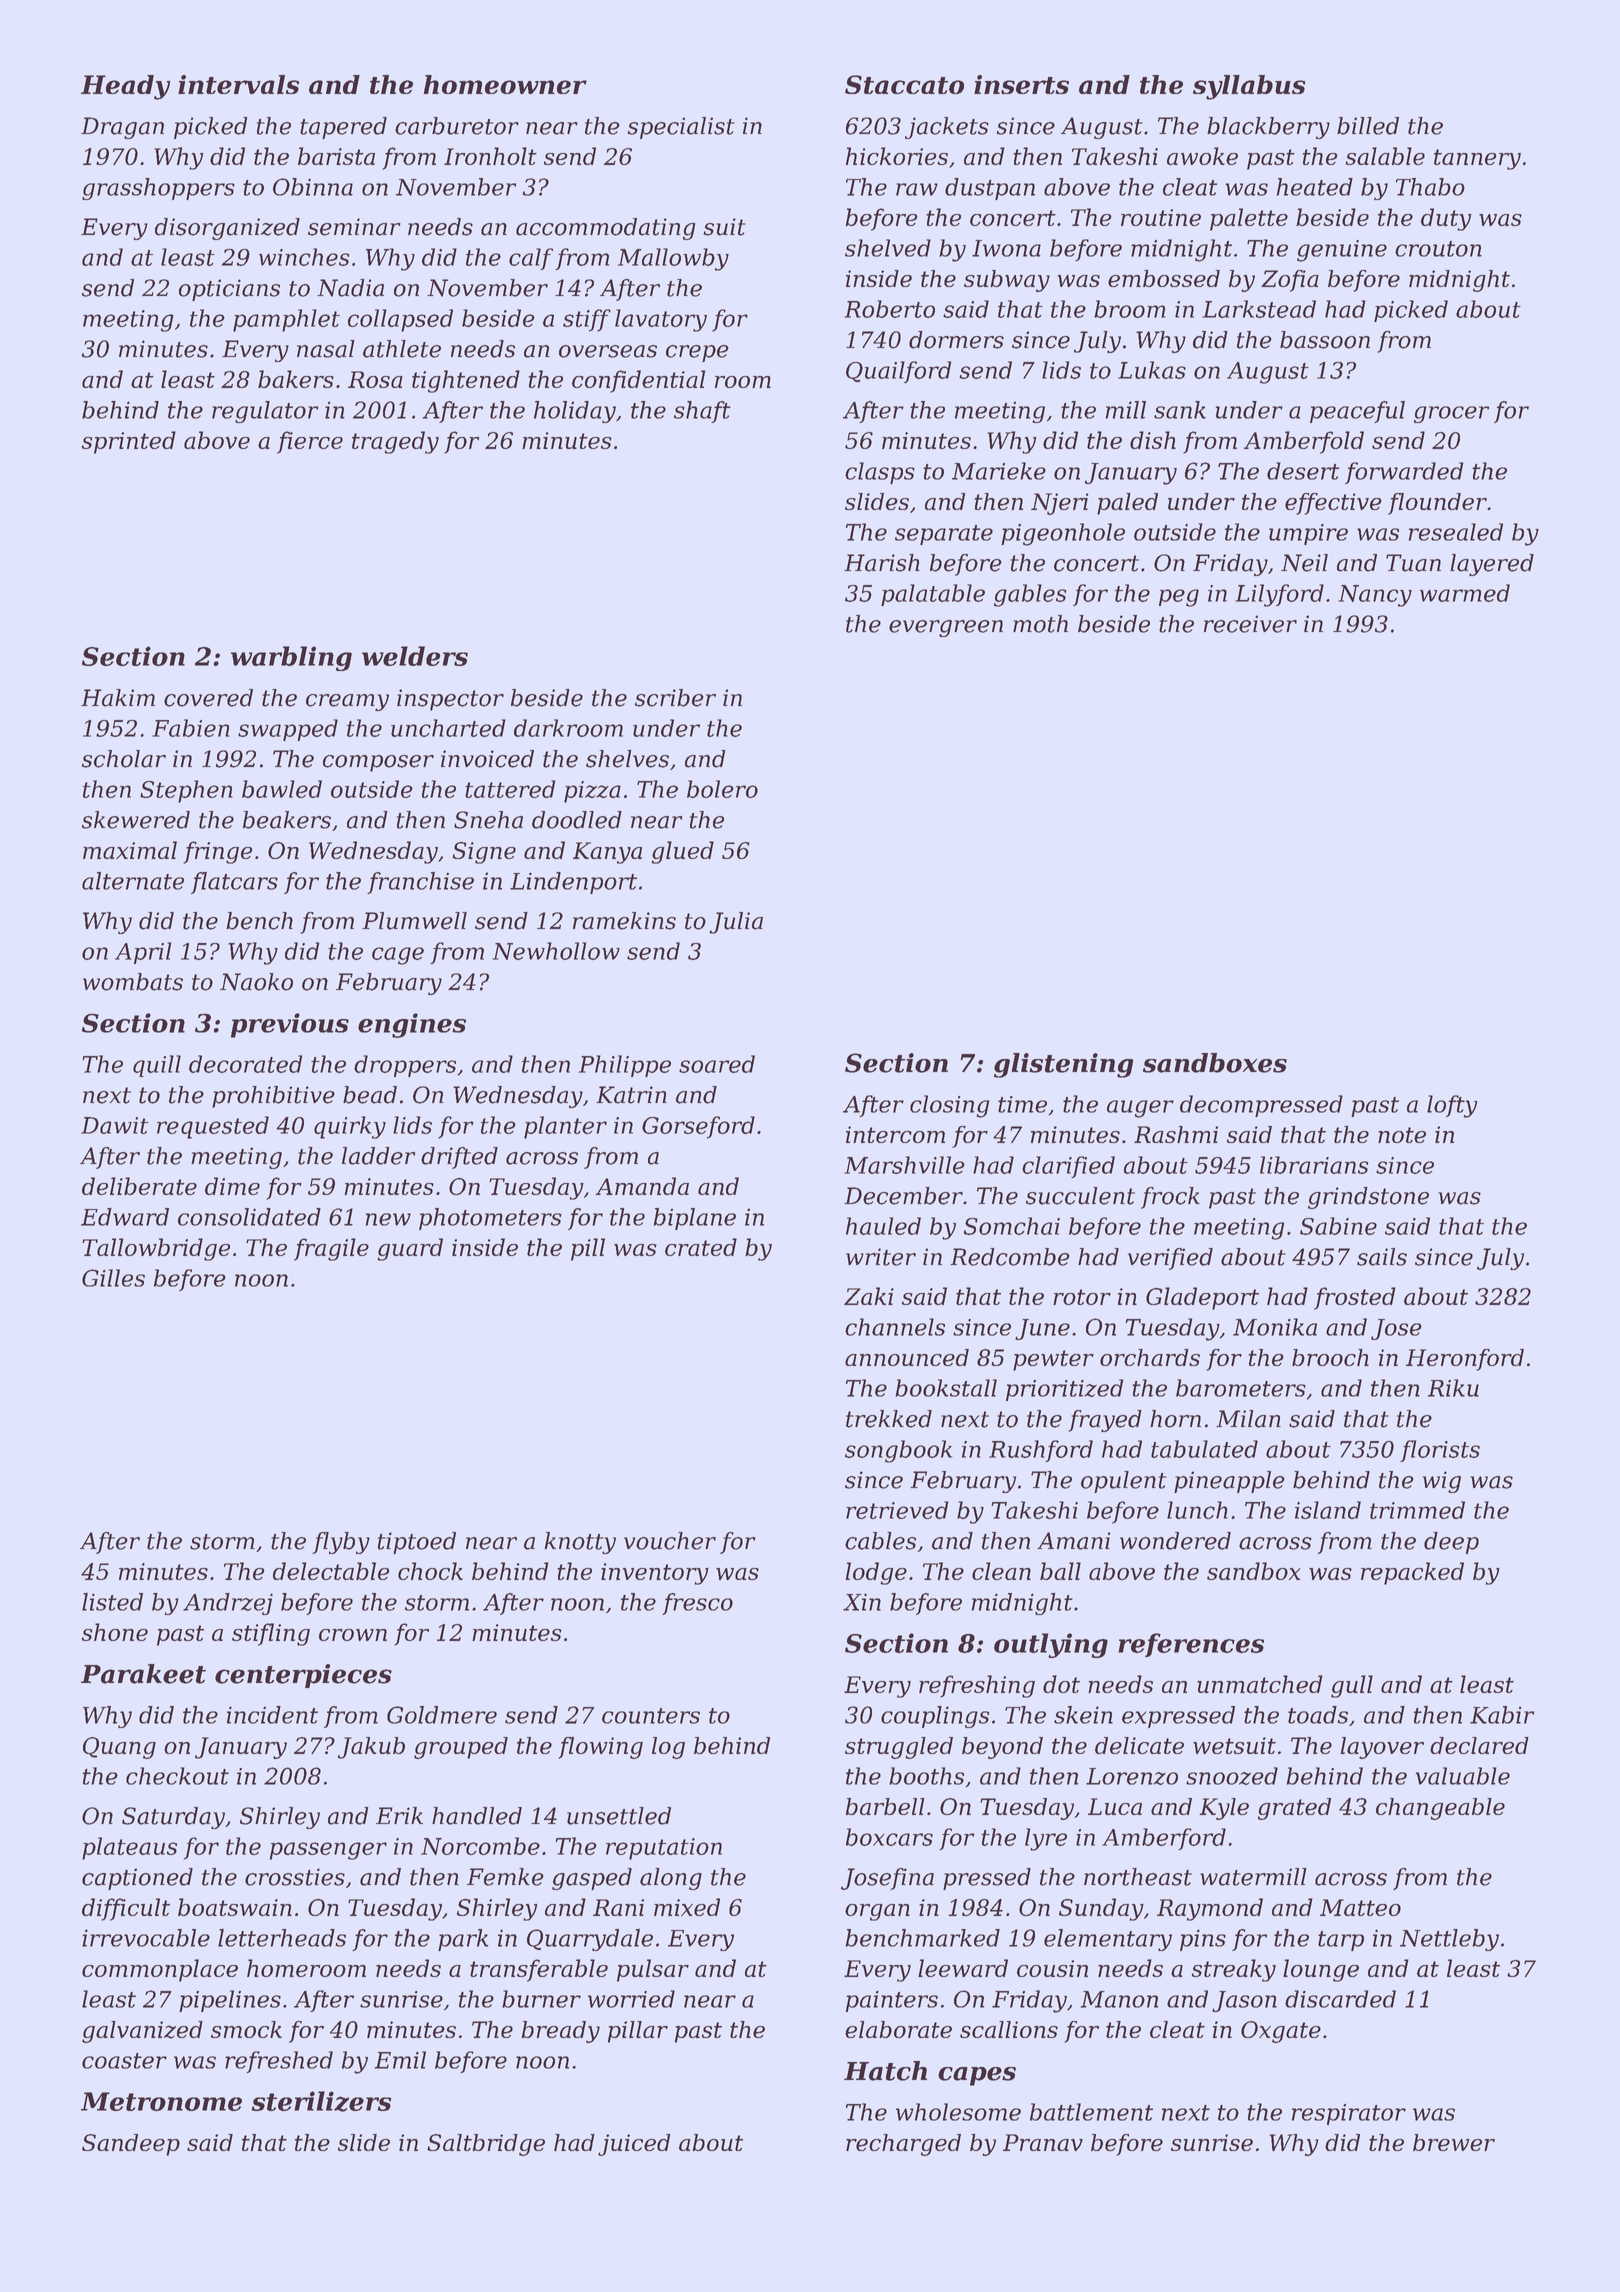 Image resolution: width=1620 pixels, height=2292 pixels. What do you see at coordinates (1382, 1257) in the image?
I see `sails` at bounding box center [1382, 1257].
